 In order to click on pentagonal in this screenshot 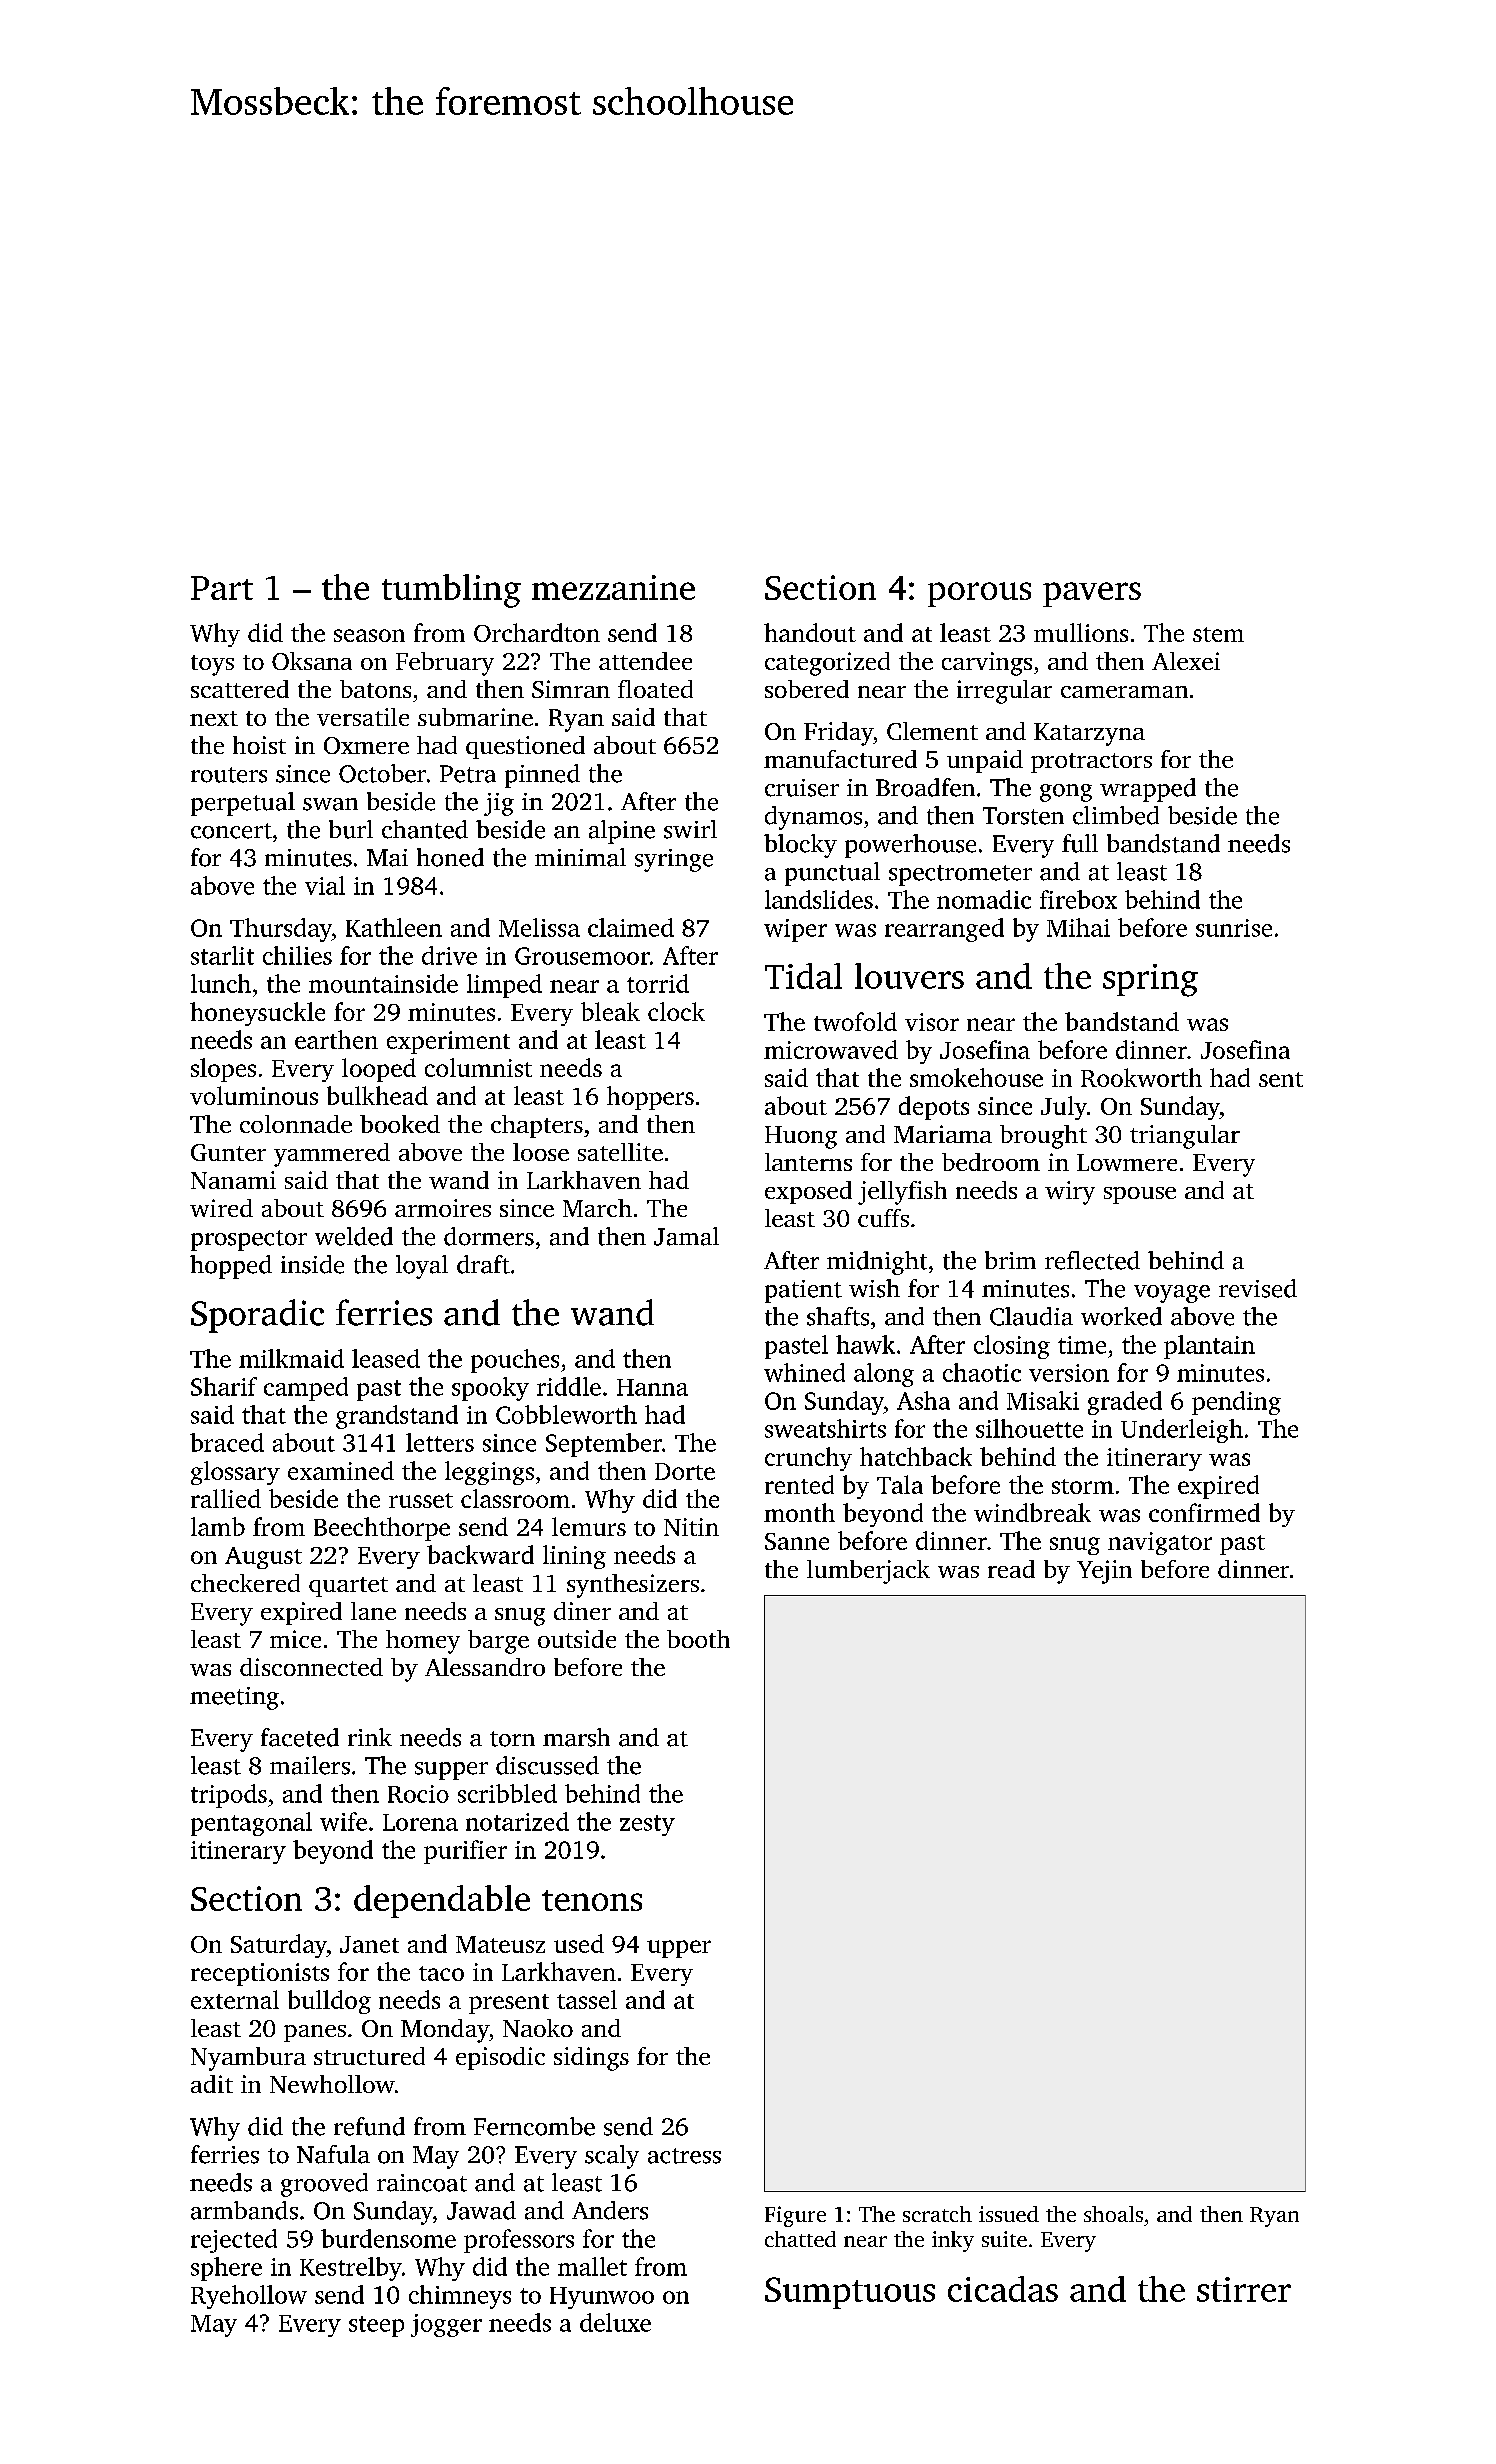, I will do `click(251, 1824)`.
